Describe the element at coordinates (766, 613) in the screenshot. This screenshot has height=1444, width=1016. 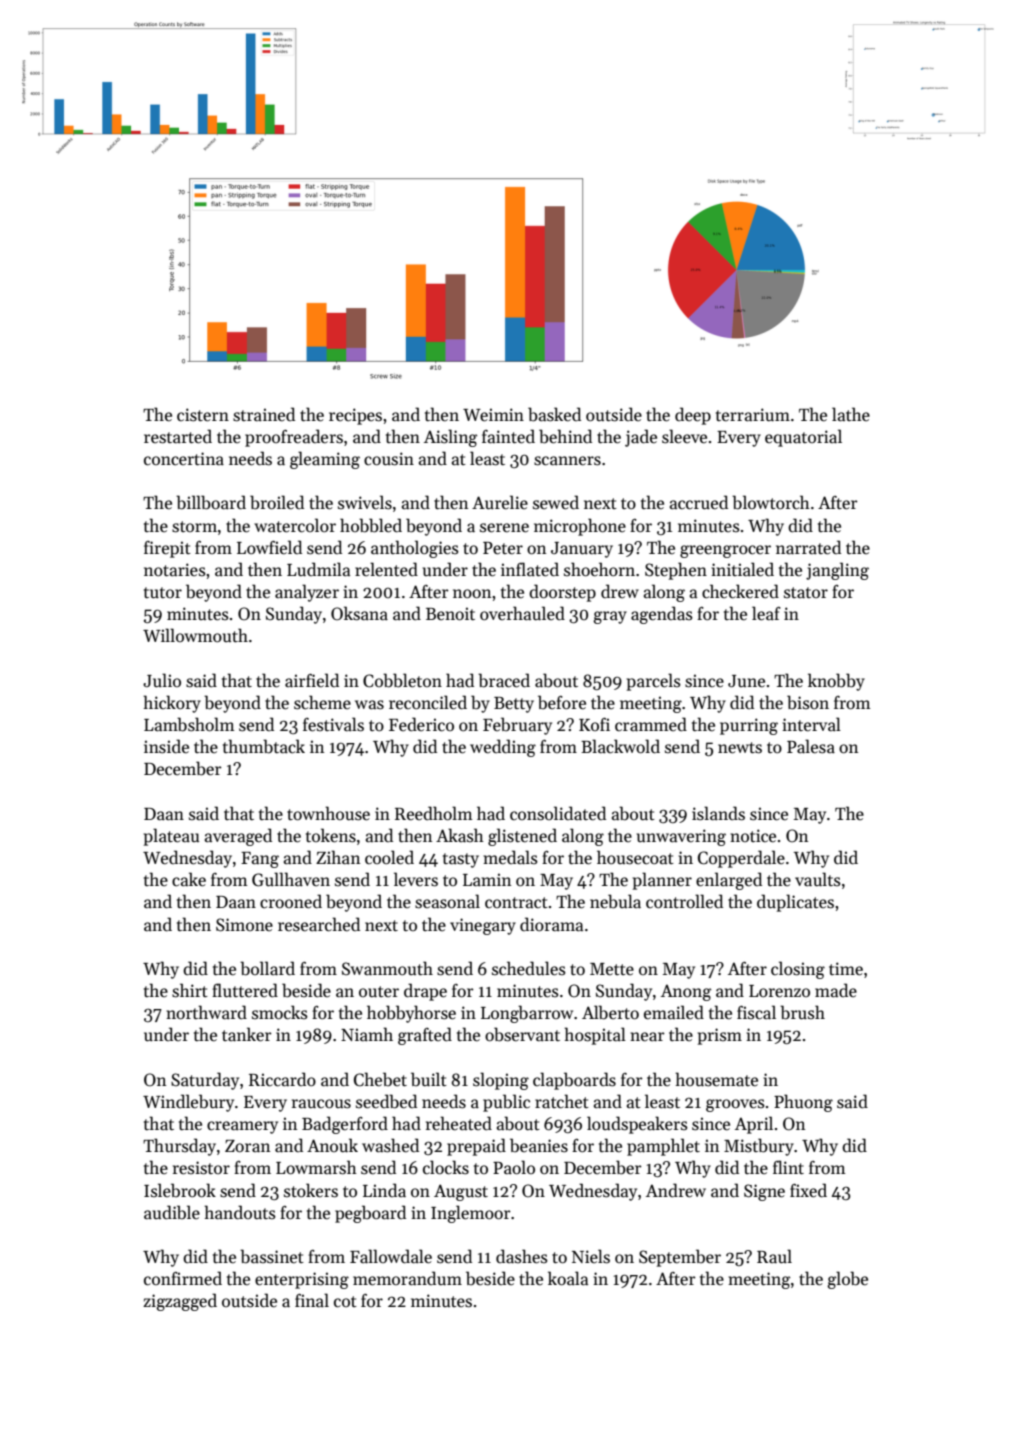
I see `leaf` at that location.
